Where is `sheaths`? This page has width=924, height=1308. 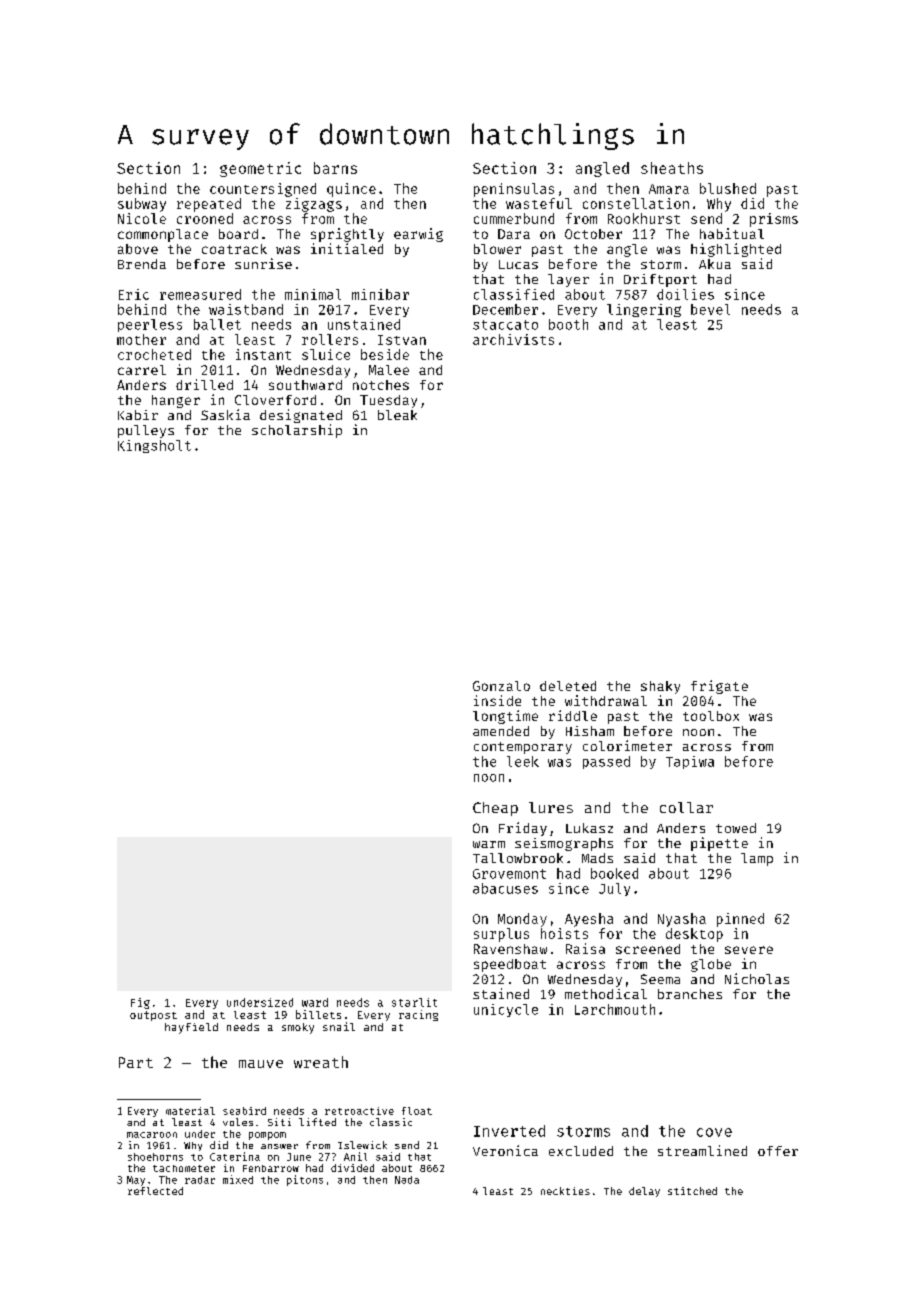 sheaths is located at coordinates (672, 168).
